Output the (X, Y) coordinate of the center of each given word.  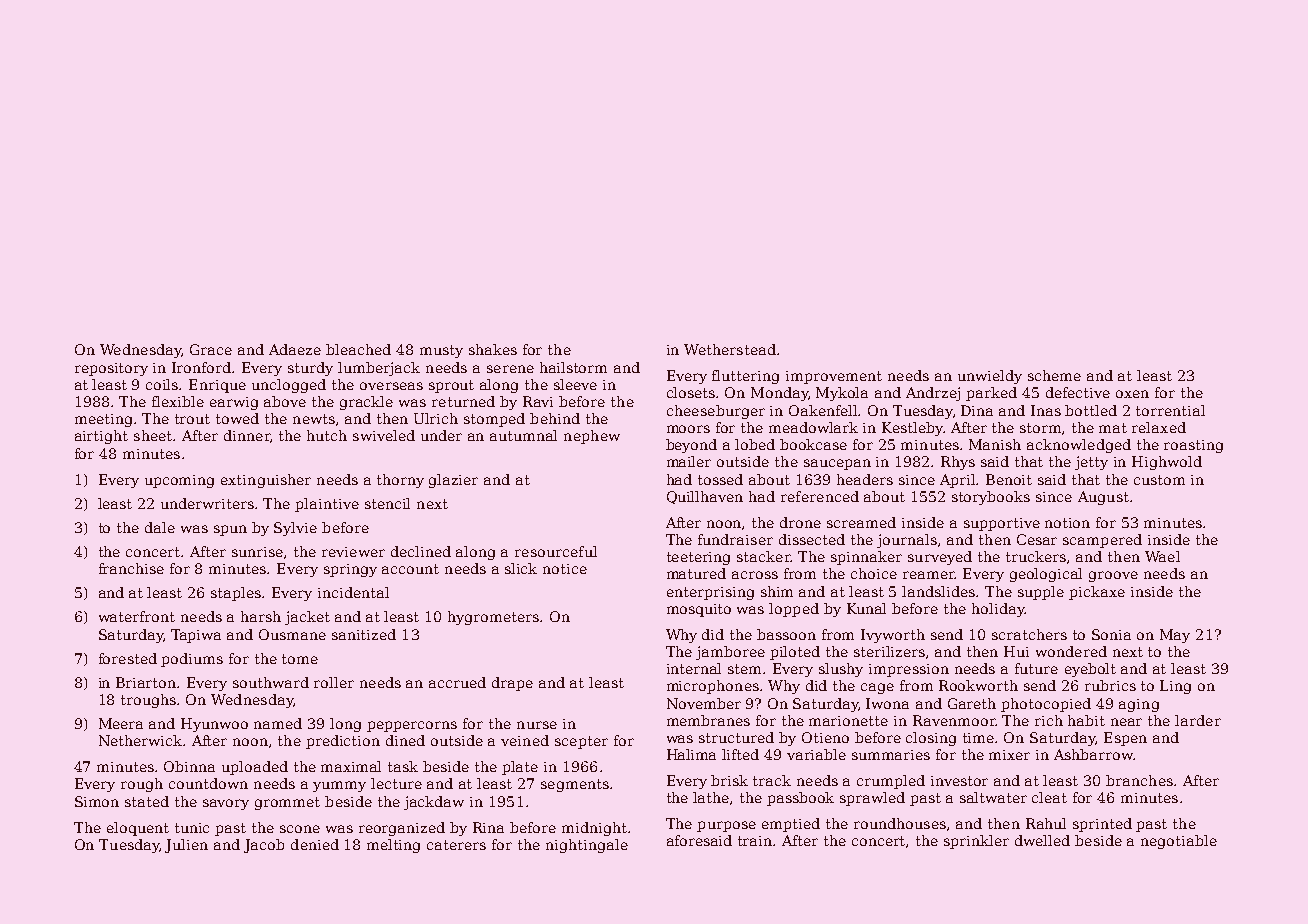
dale (160, 527)
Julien (186, 846)
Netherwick (140, 740)
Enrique (217, 386)
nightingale (587, 846)
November (704, 703)
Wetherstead (730, 349)
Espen (1125, 739)
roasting (1193, 446)
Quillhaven (705, 497)
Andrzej (933, 394)
